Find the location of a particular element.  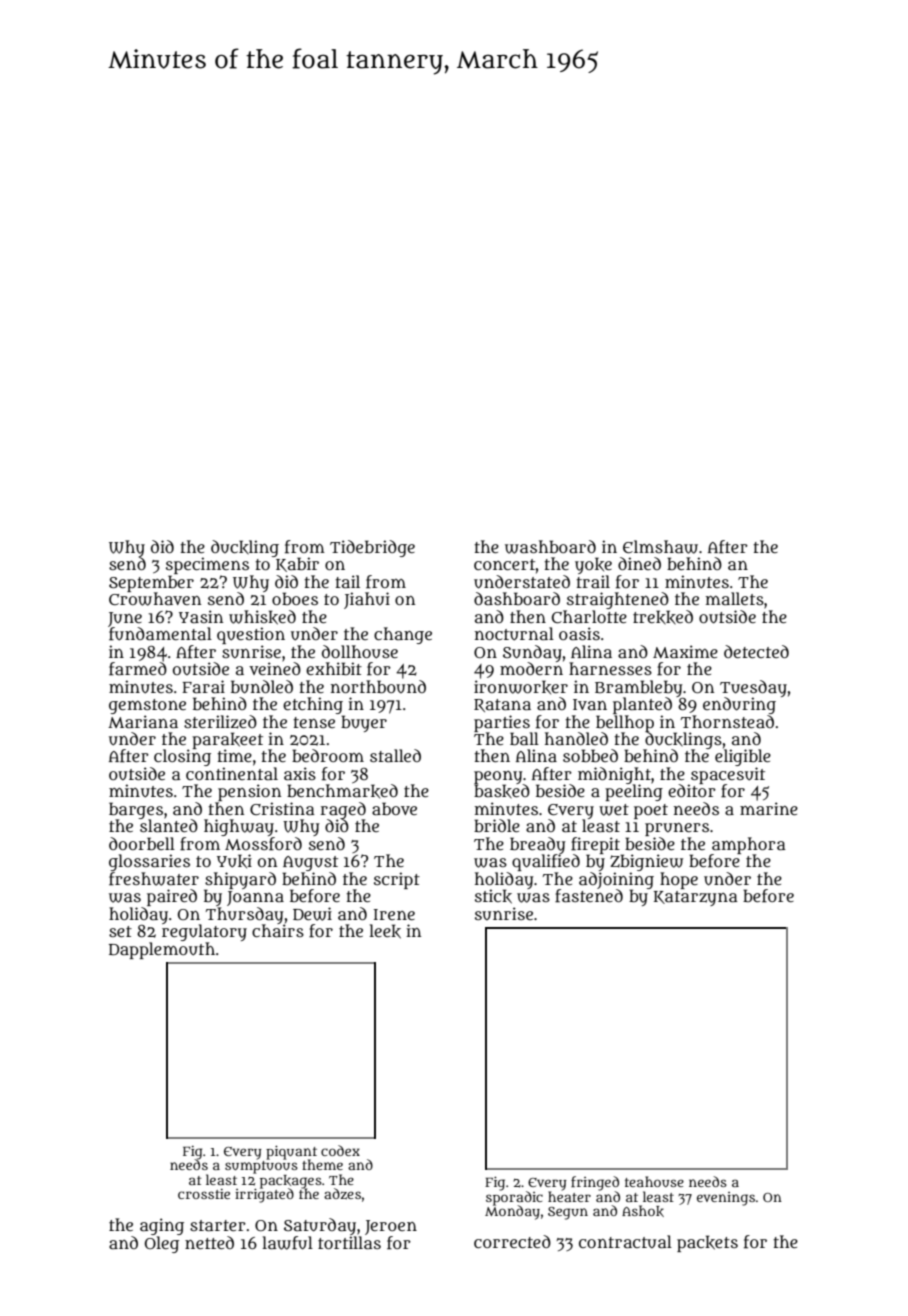

Oleg is located at coordinates (162, 1244).
